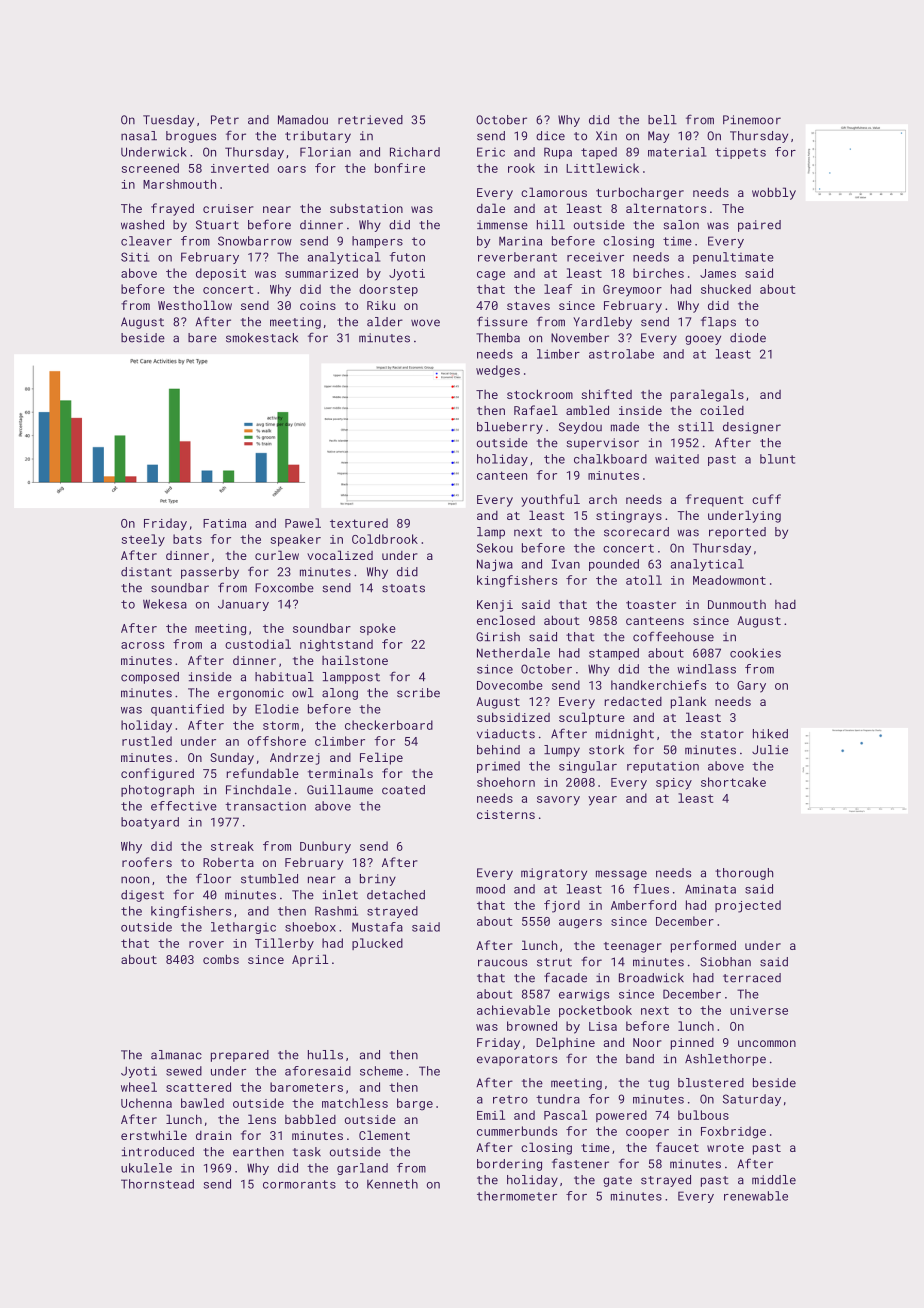  Describe the element at coordinates (157, 1184) in the screenshot. I see `Thornstead` at that location.
